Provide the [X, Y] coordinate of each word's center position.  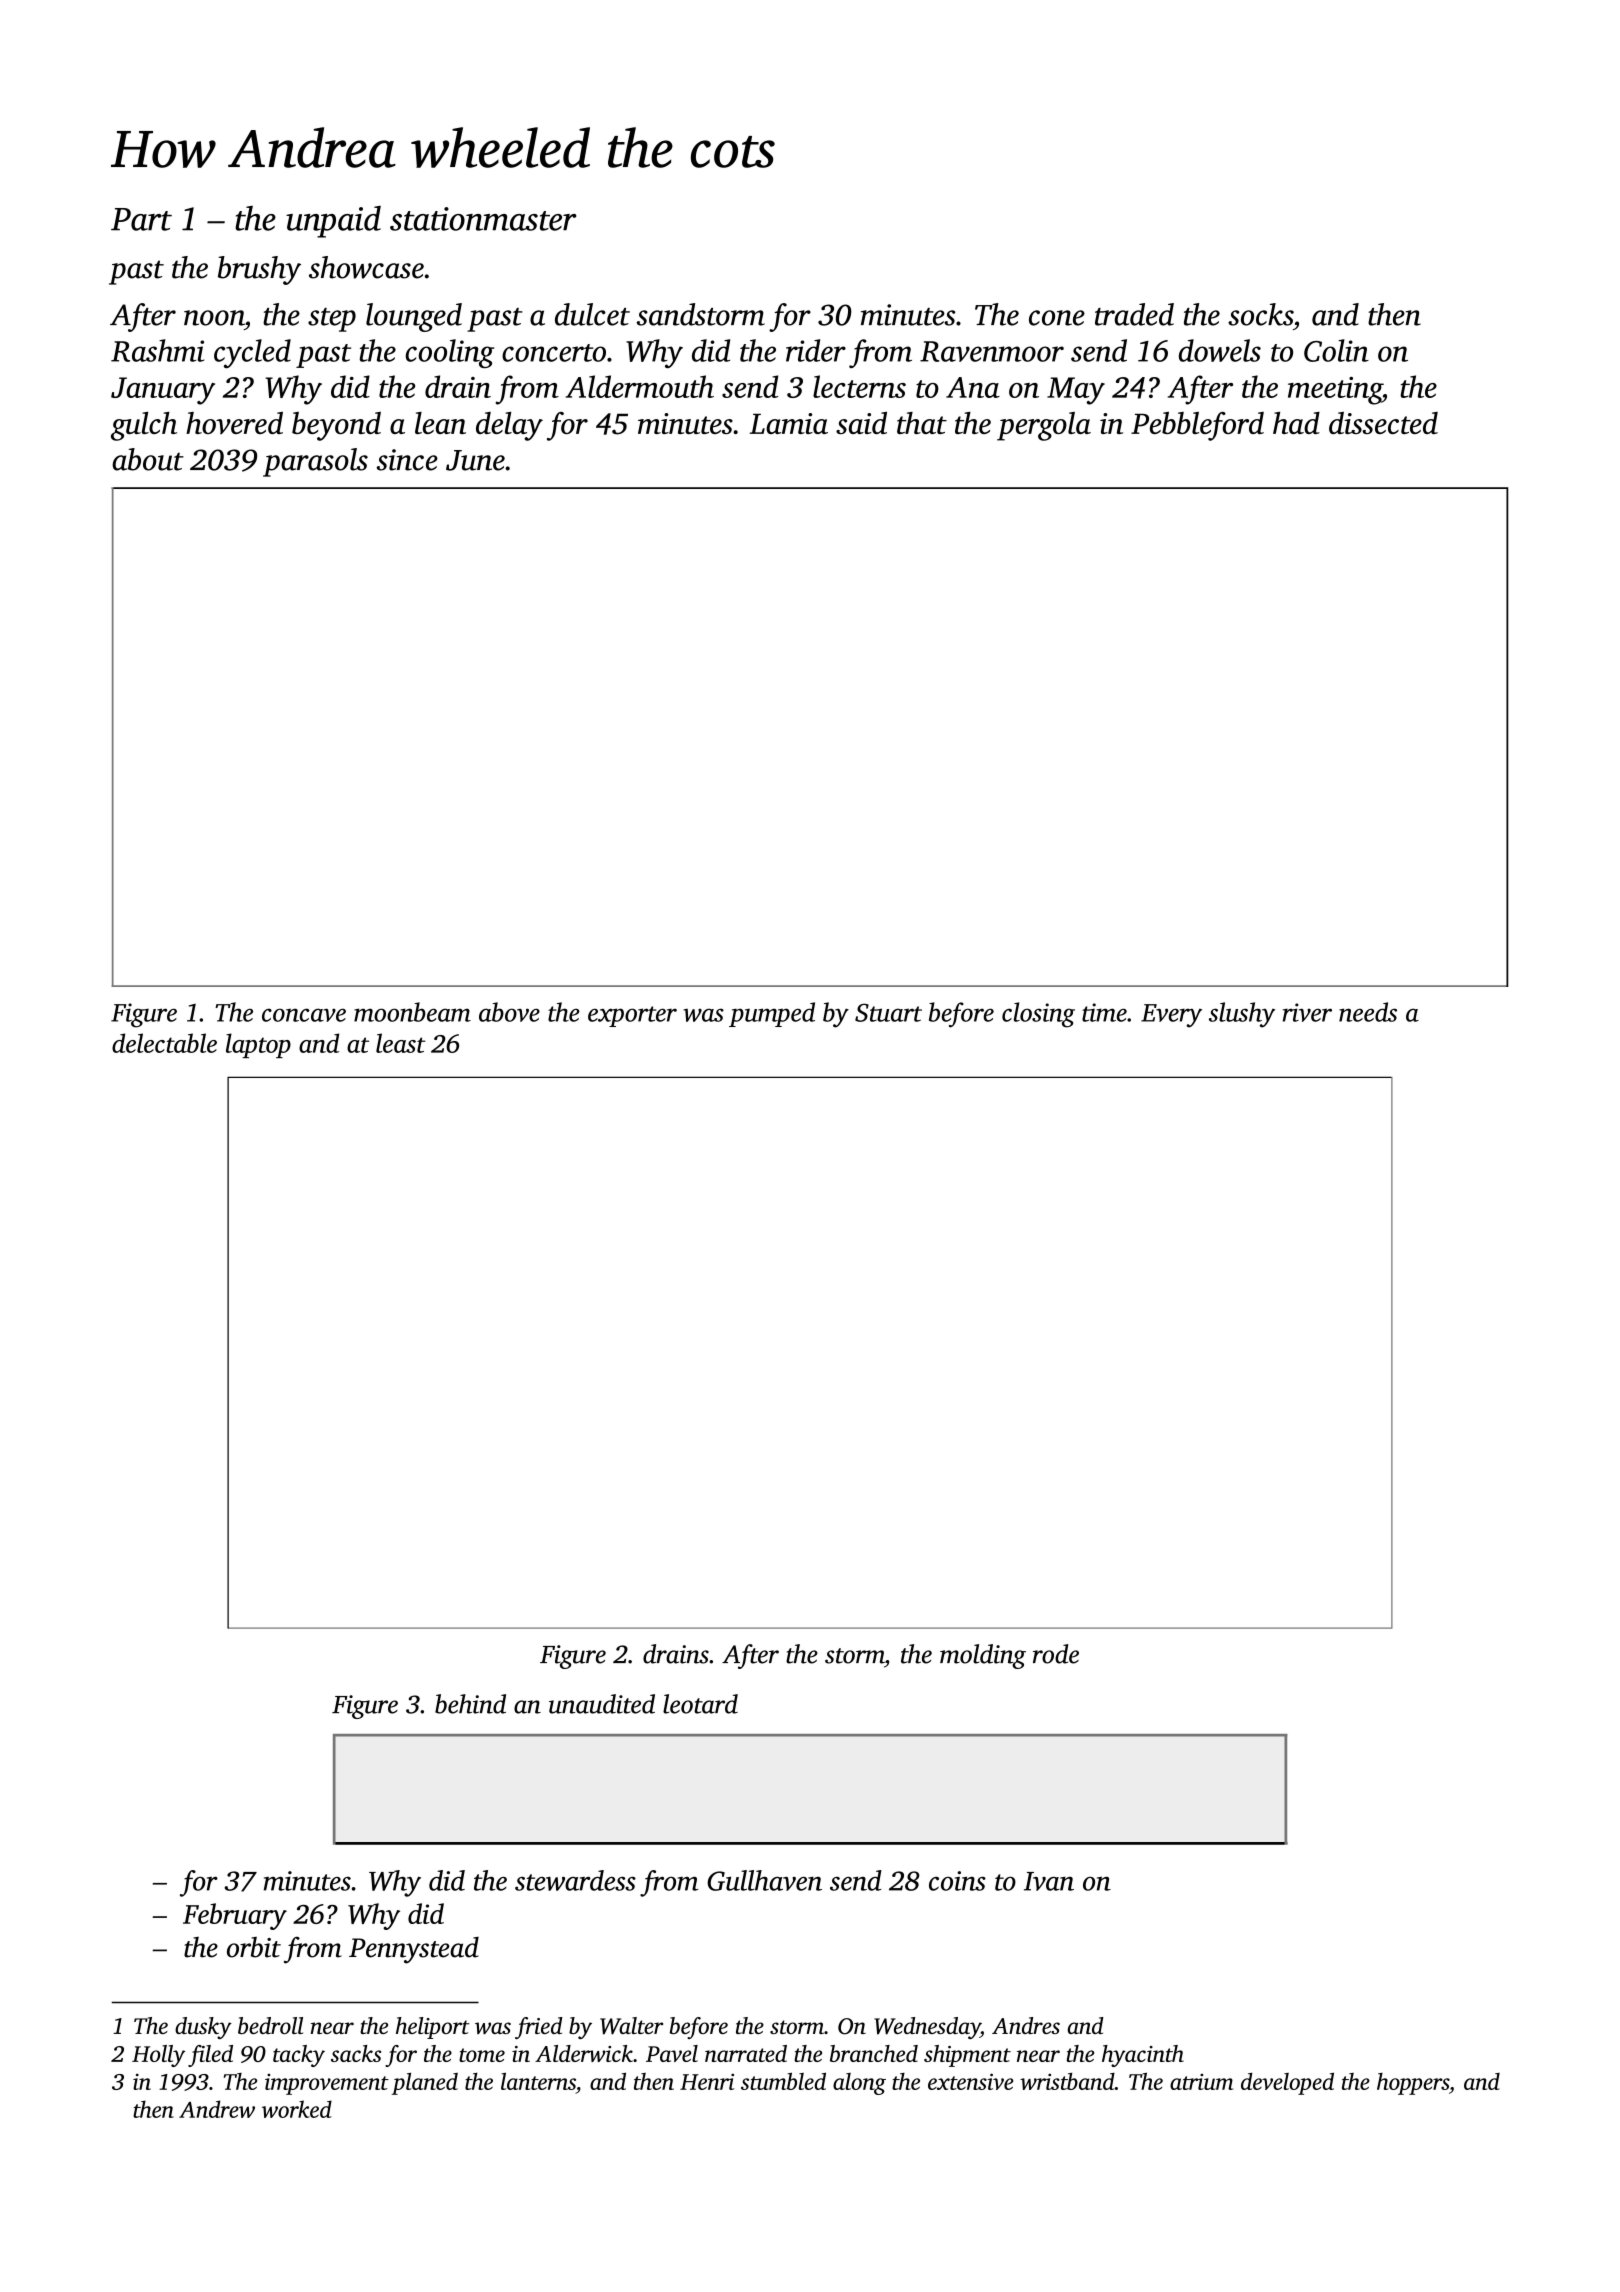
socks [1260, 314]
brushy [259, 270]
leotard [700, 1704]
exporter [632, 1016]
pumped [772, 1014]
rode [1056, 1654]
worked [297, 2109]
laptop [258, 1045]
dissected [1383, 423]
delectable [164, 1043]
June [475, 460]
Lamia [789, 423]
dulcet [592, 314]
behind [470, 1704]
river [1307, 1012]
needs [1368, 1012]
